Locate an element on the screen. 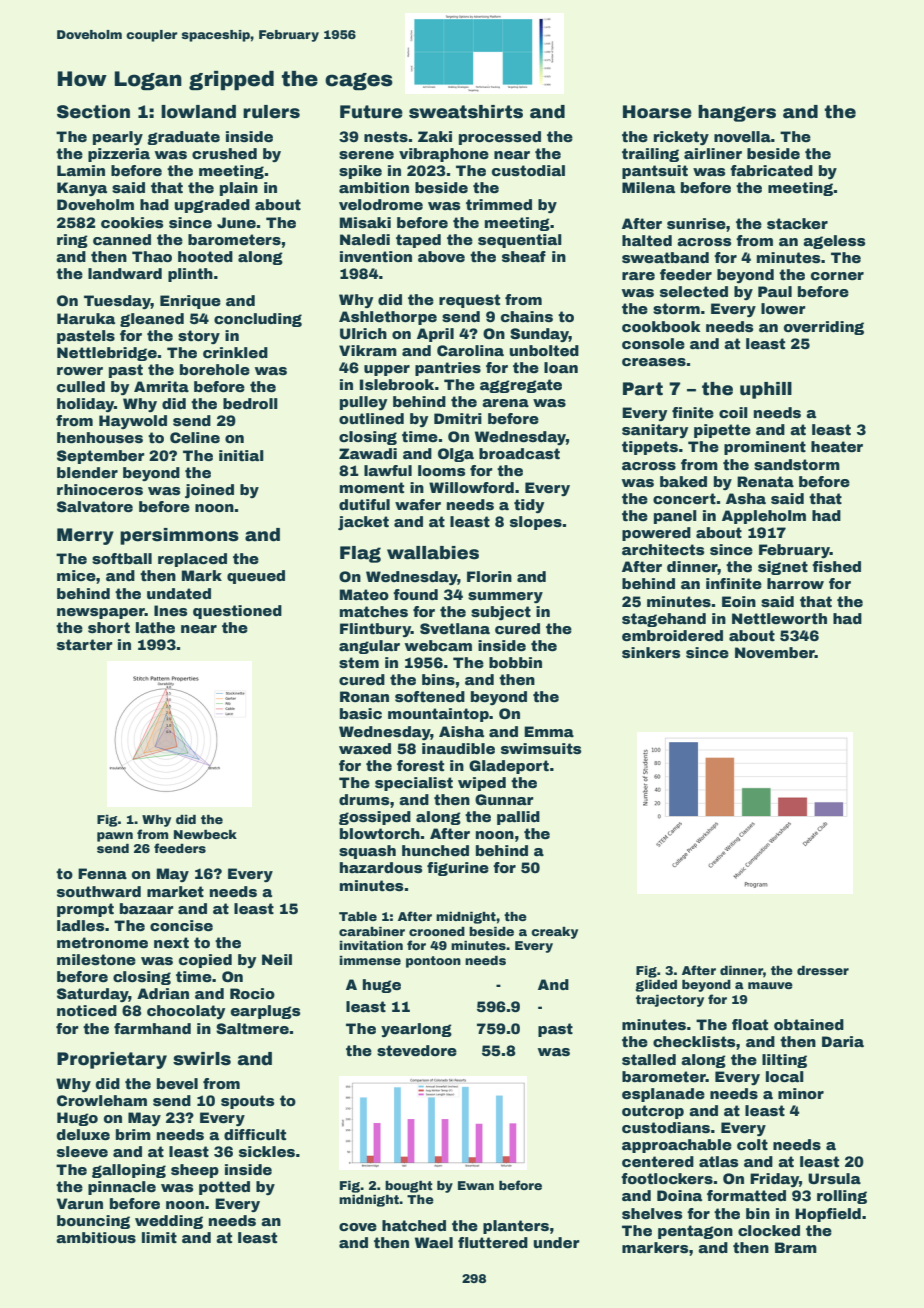 The width and height of the screenshot is (924, 1308). Section is located at coordinates (93, 112).
